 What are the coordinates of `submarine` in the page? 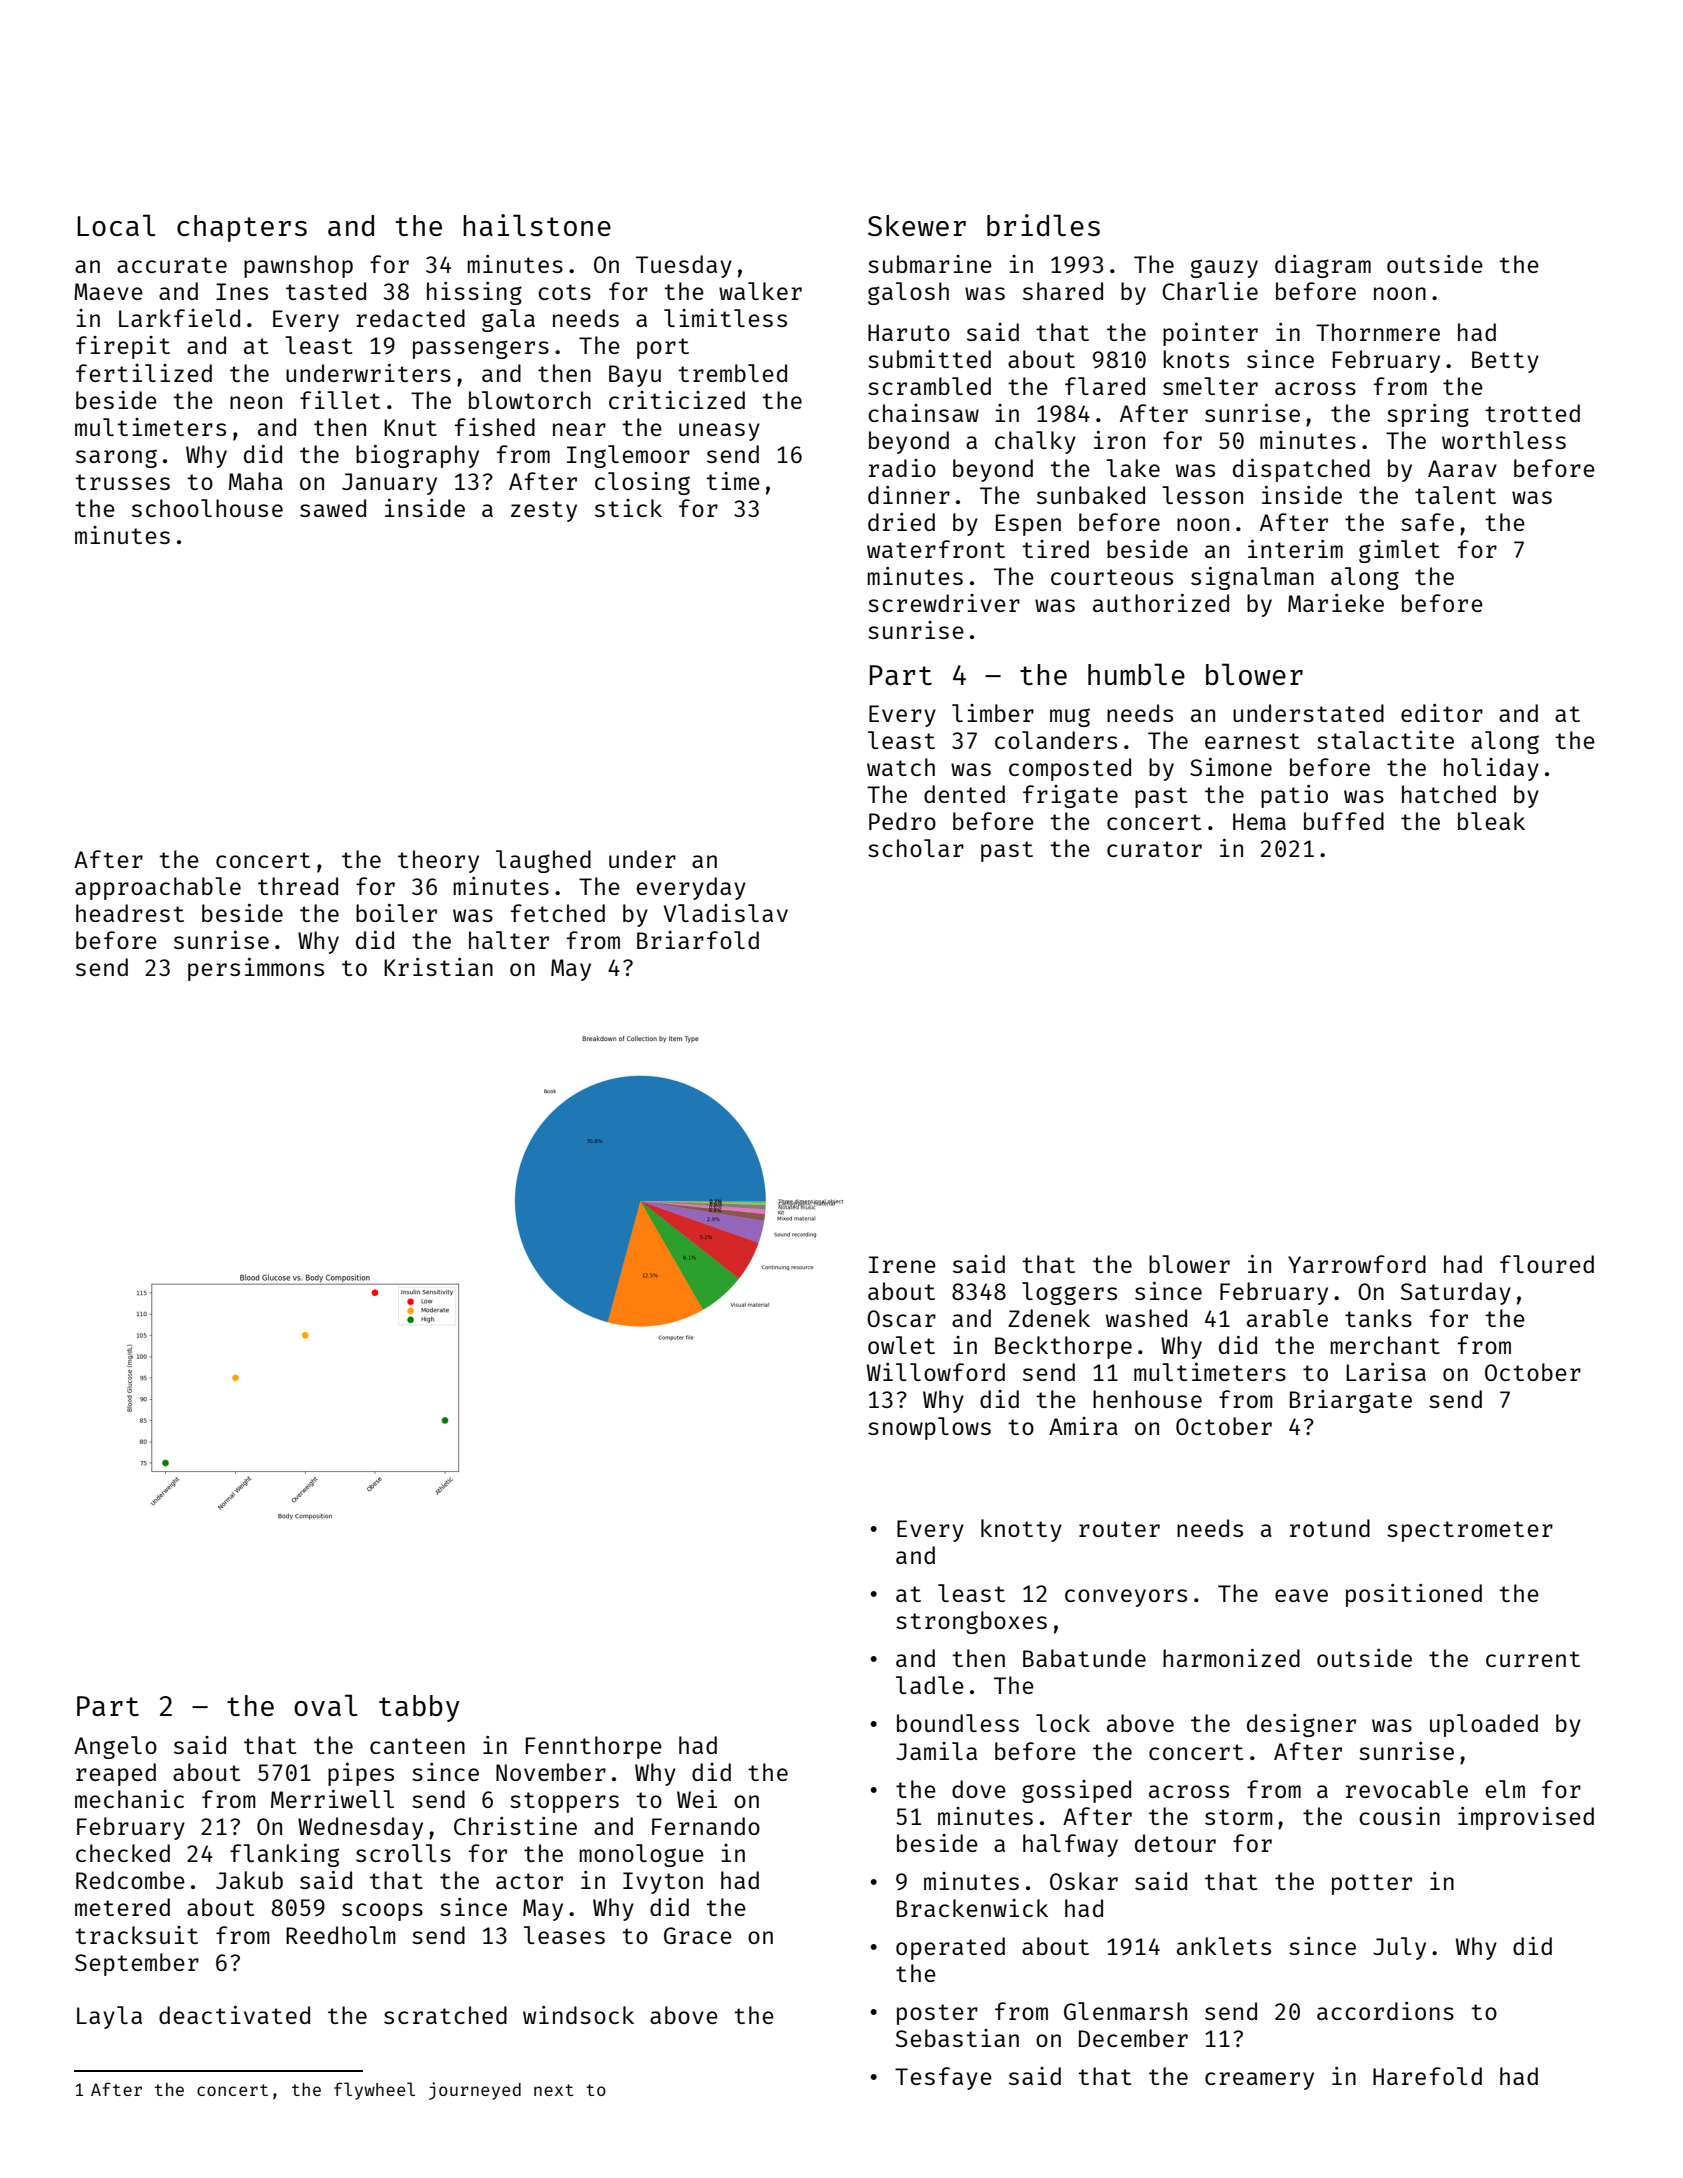 It's located at (930, 264).
